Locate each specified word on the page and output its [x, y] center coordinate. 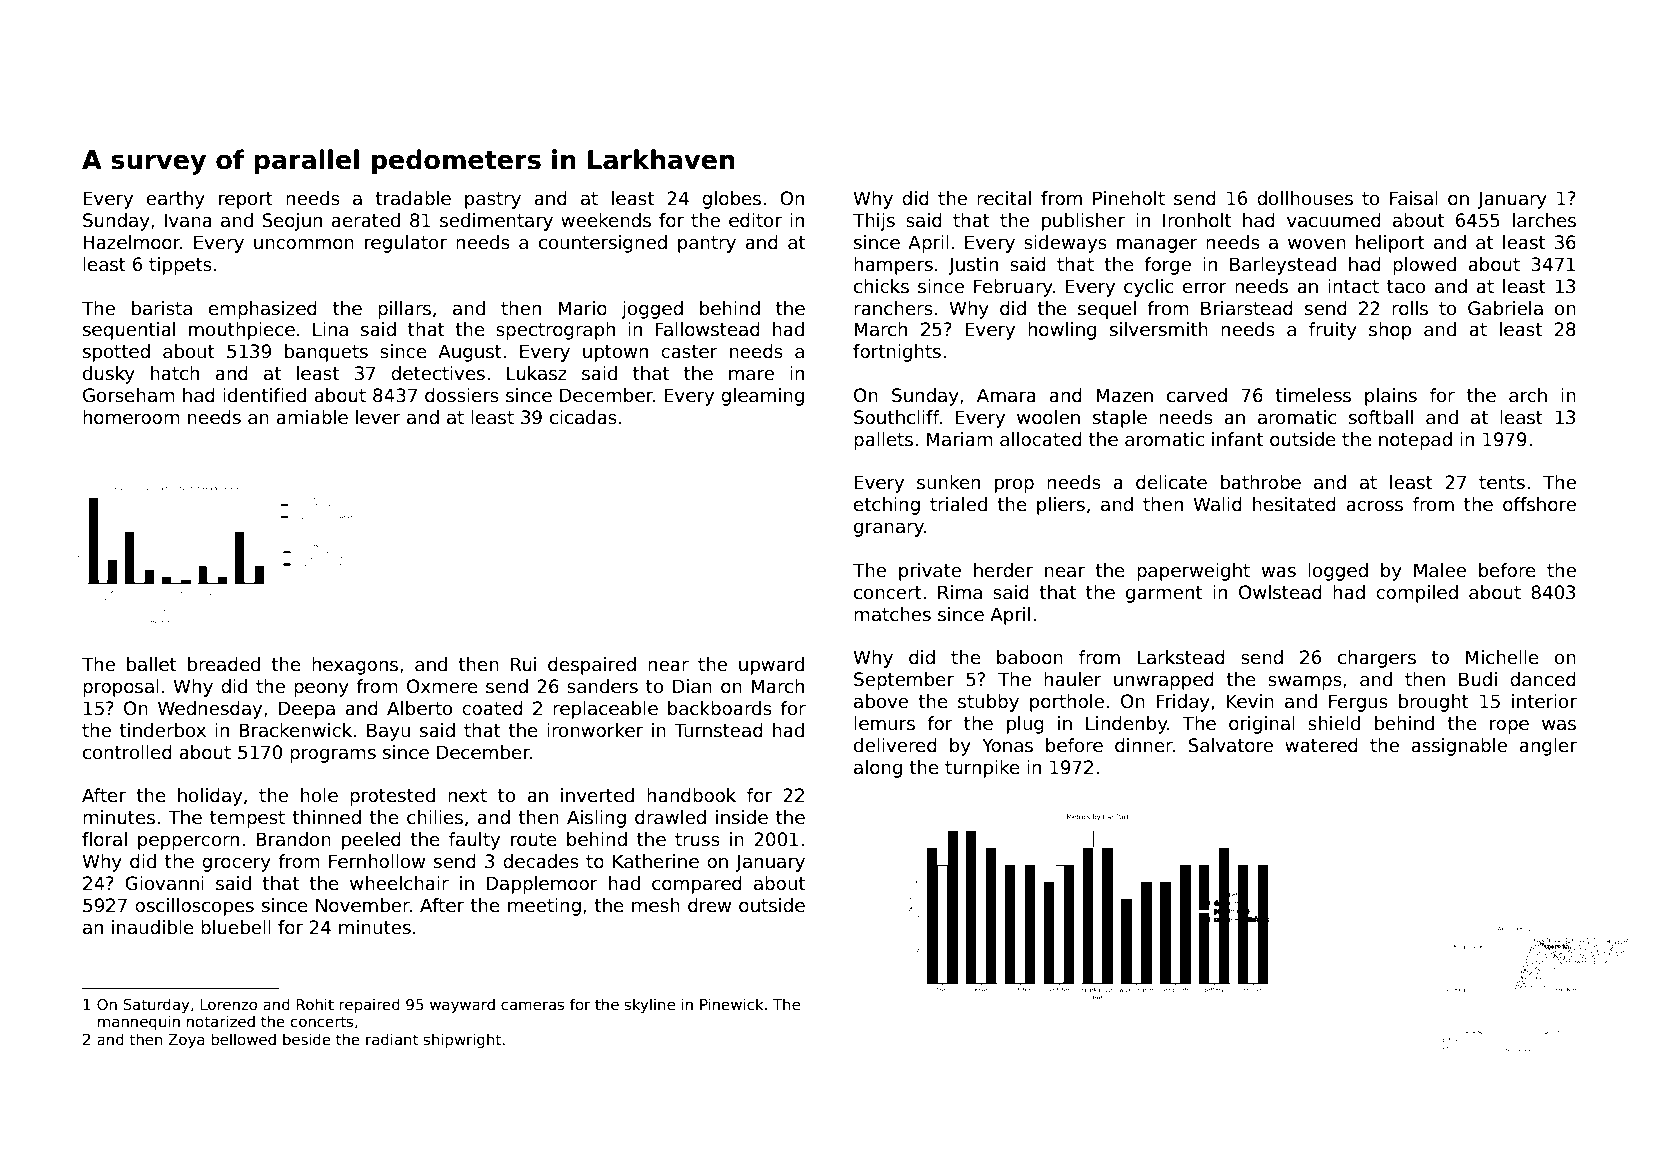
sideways [1065, 244]
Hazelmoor [131, 242]
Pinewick [731, 1004]
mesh [656, 905]
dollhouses [1305, 198]
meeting [544, 907]
